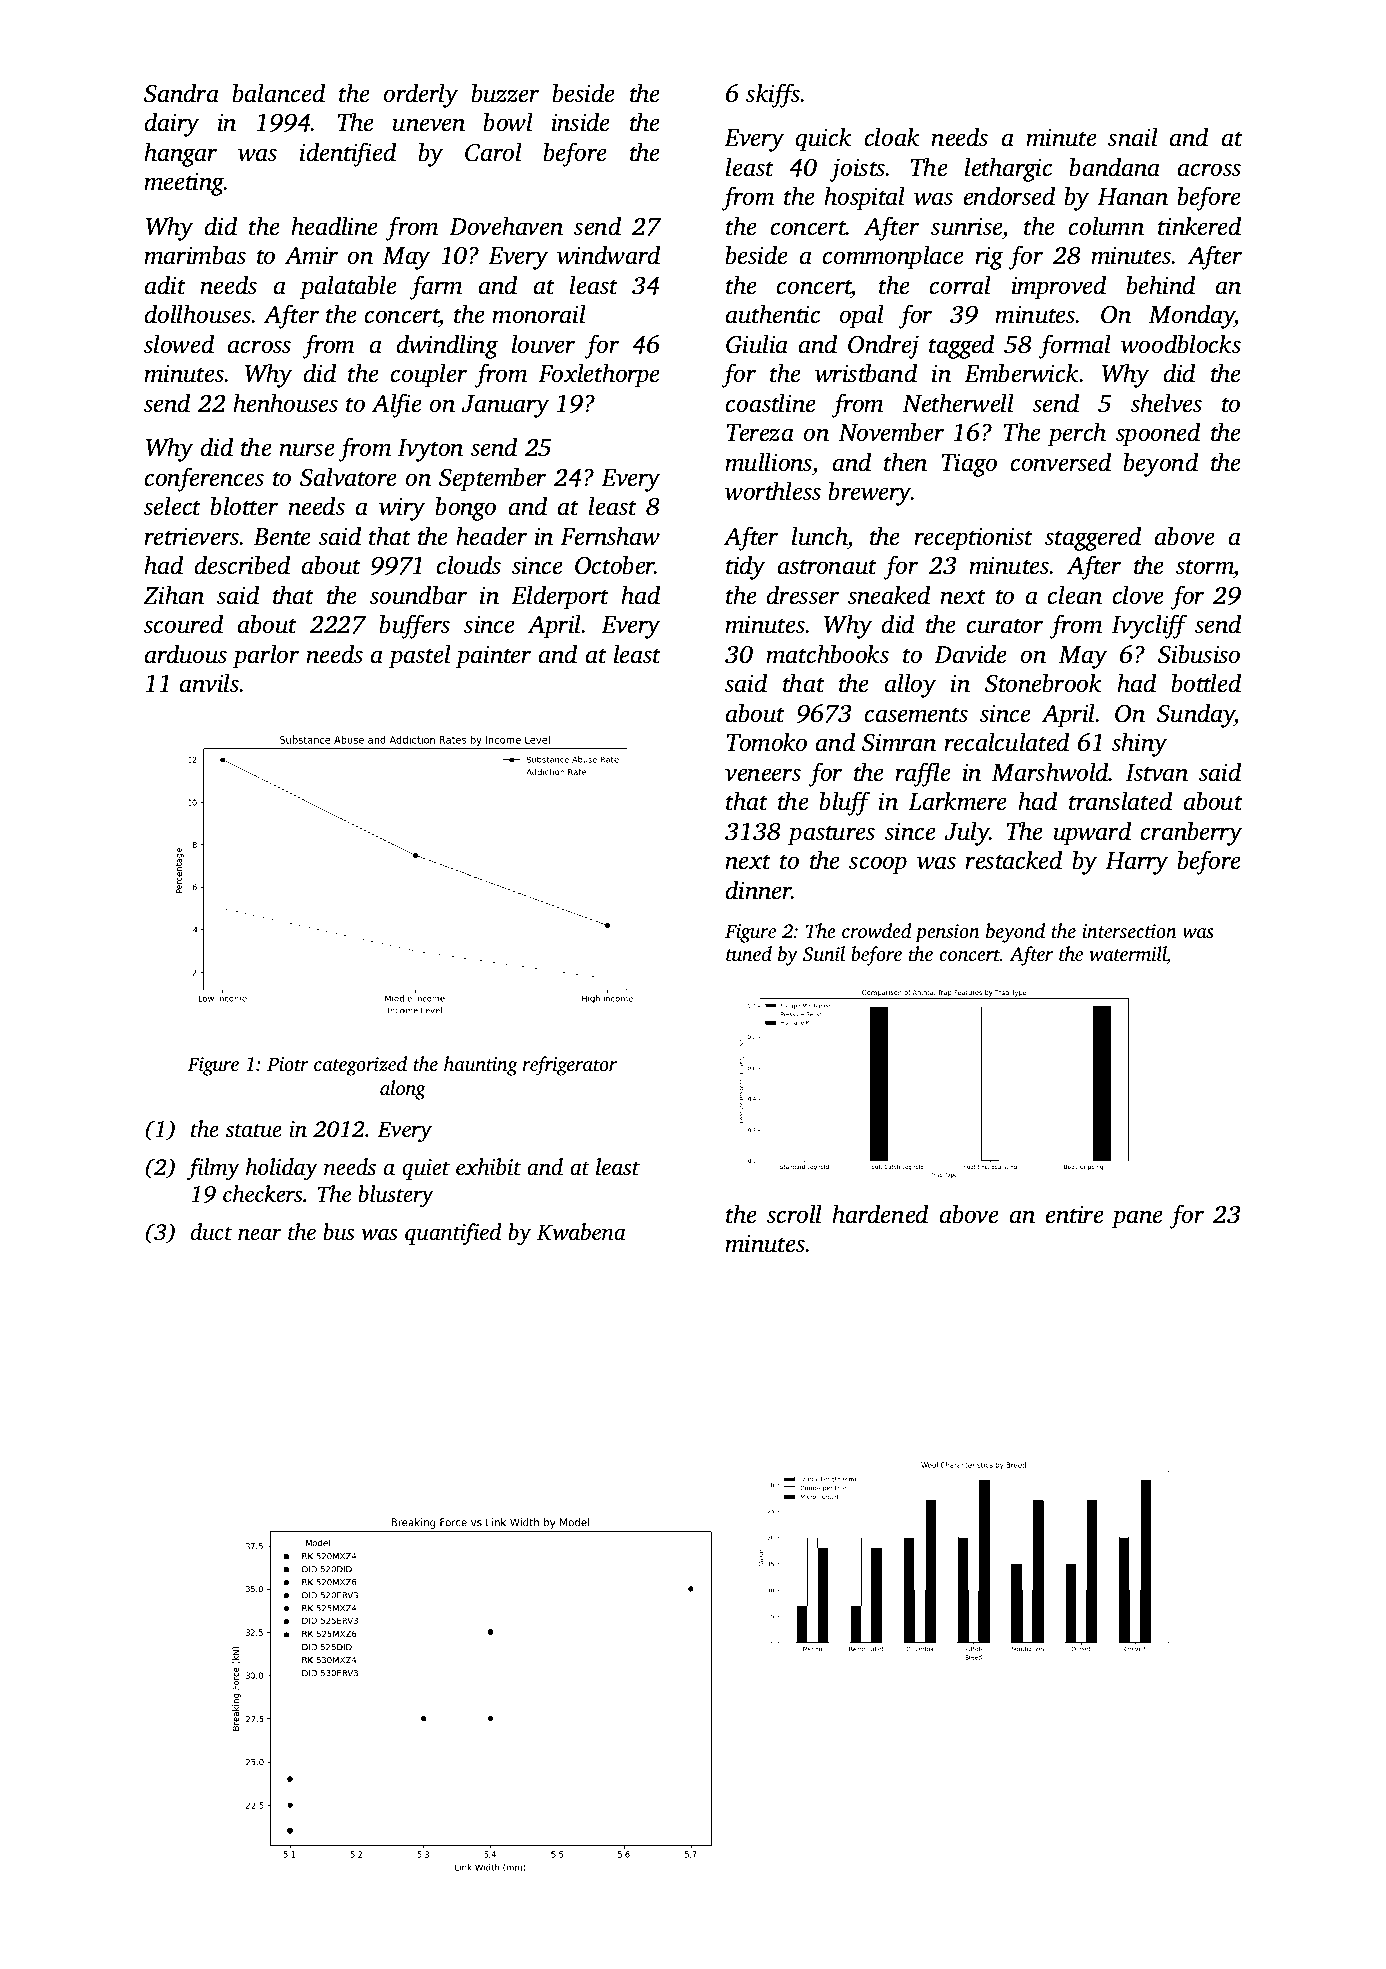  Describe the element at coordinates (348, 154) in the page. I see `identified` at that location.
